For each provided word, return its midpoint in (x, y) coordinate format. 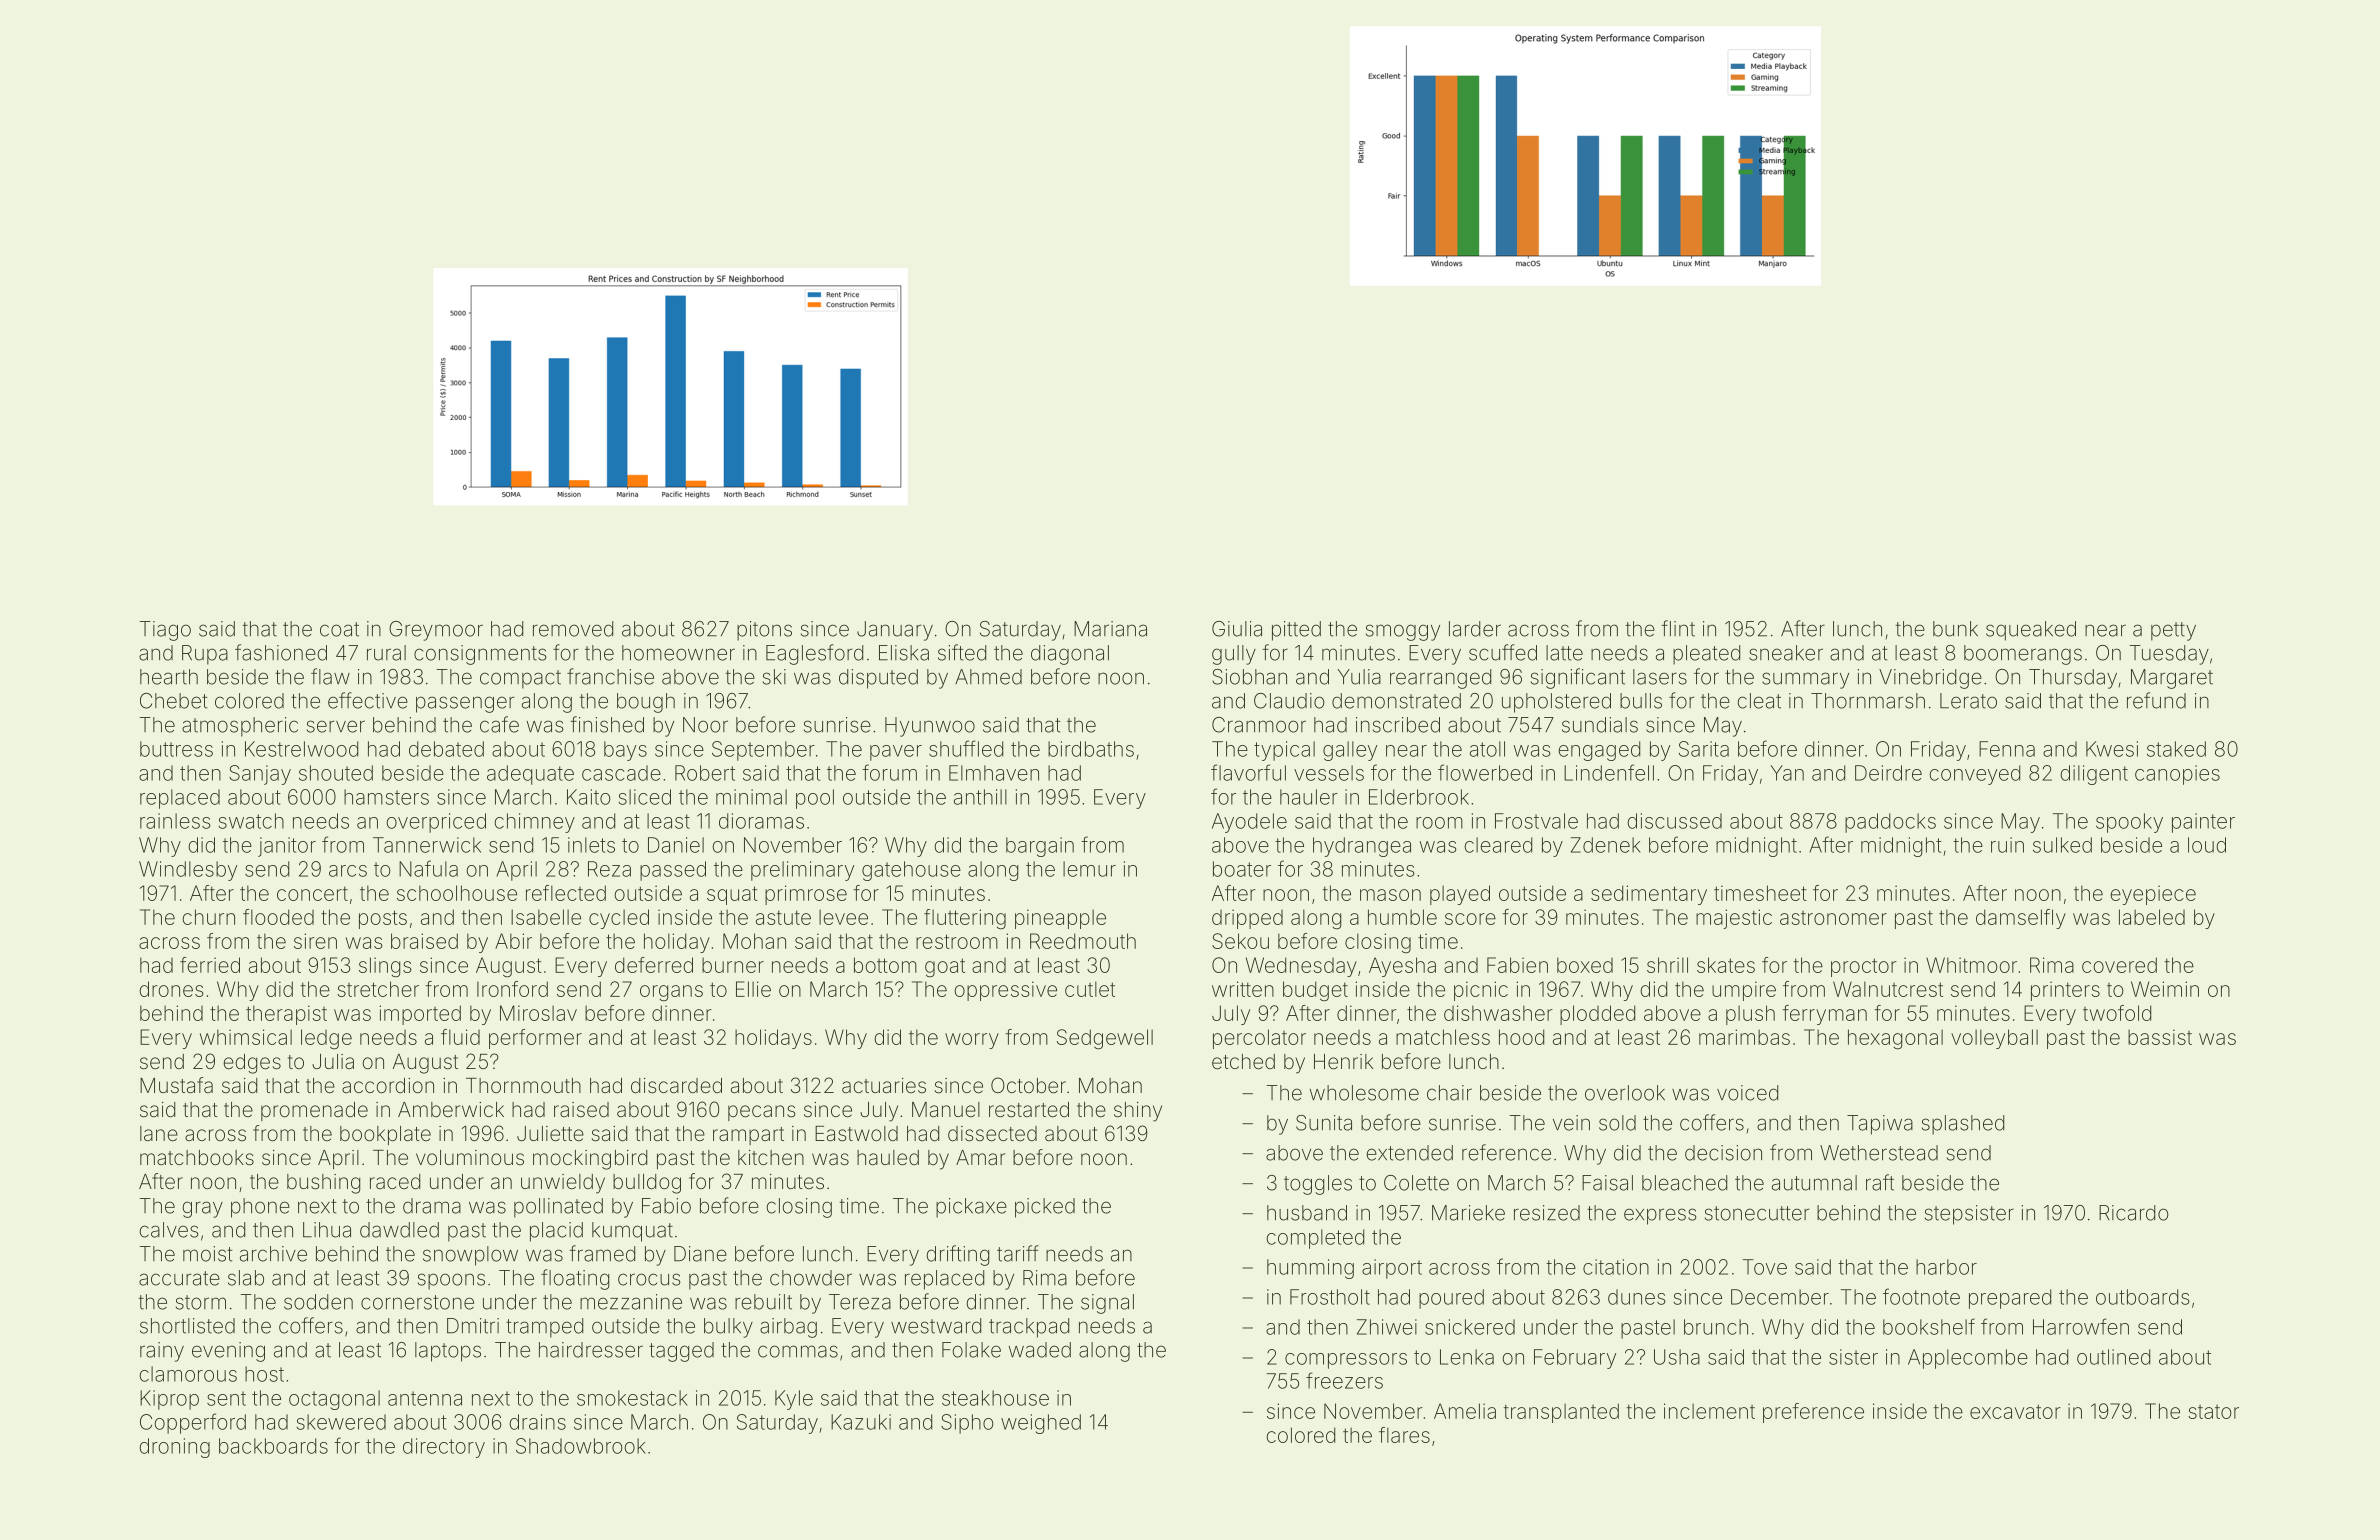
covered (2119, 965)
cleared (1498, 845)
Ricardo (2134, 1213)
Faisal (1607, 1183)
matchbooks (197, 1157)
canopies (2177, 775)
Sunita (1324, 1123)
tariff (1018, 1253)
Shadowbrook (581, 1446)
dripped (1247, 919)
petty (2173, 631)
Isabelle (546, 917)
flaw (330, 676)
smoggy (1403, 632)
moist (207, 1254)
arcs (348, 871)
